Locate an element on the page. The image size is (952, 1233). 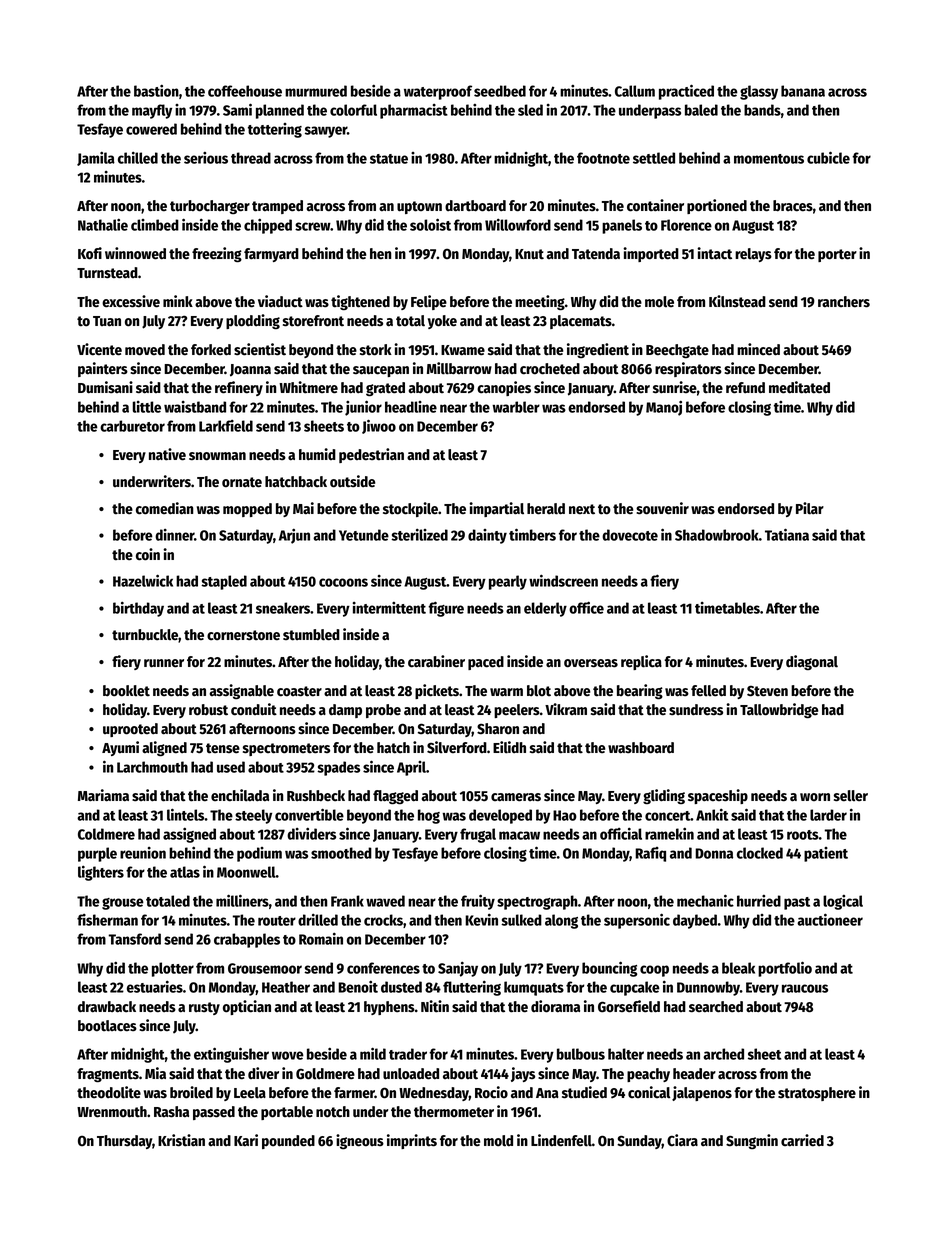
Shadowbrook is located at coordinates (717, 535).
